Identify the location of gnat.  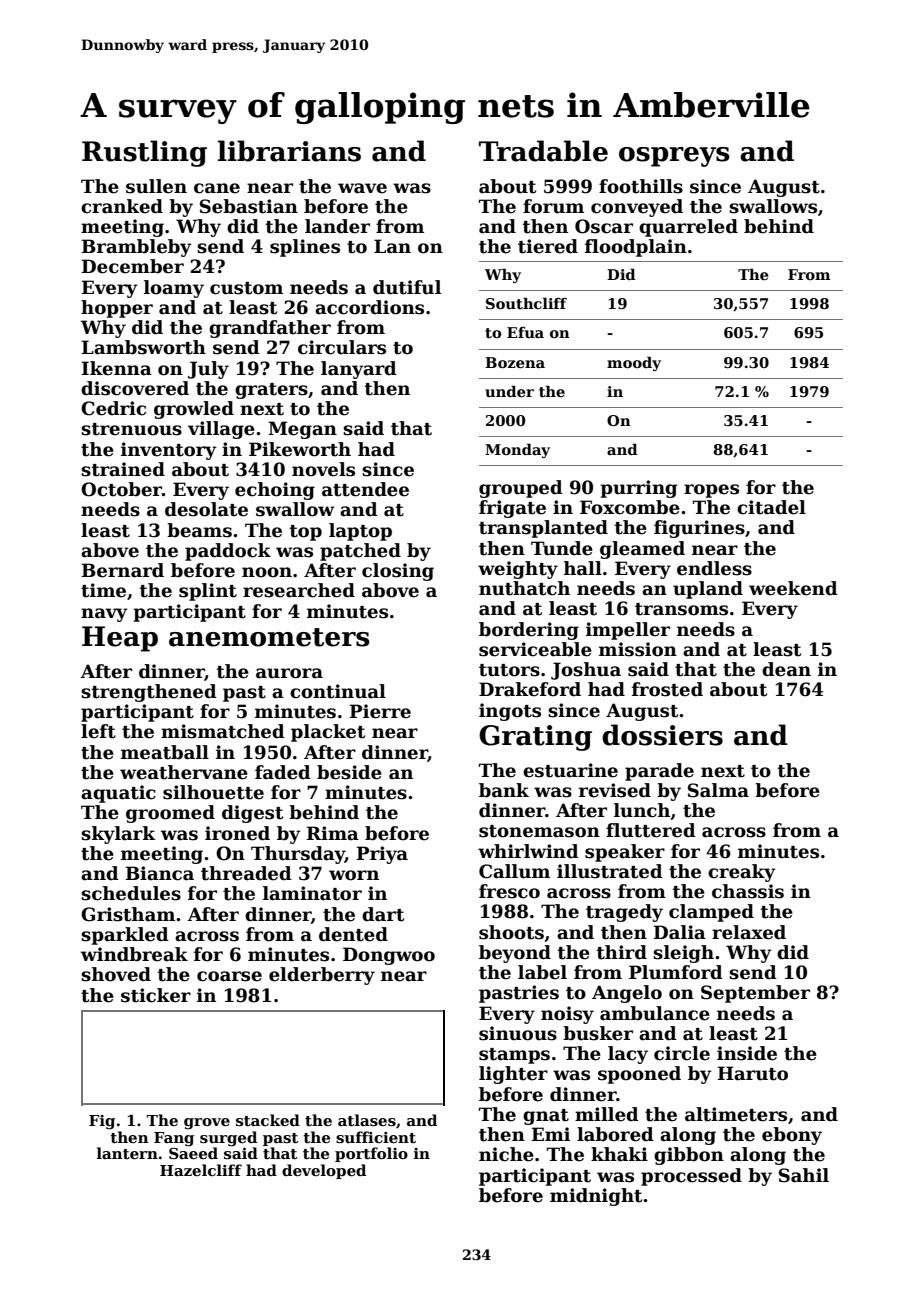
(546, 1117).
